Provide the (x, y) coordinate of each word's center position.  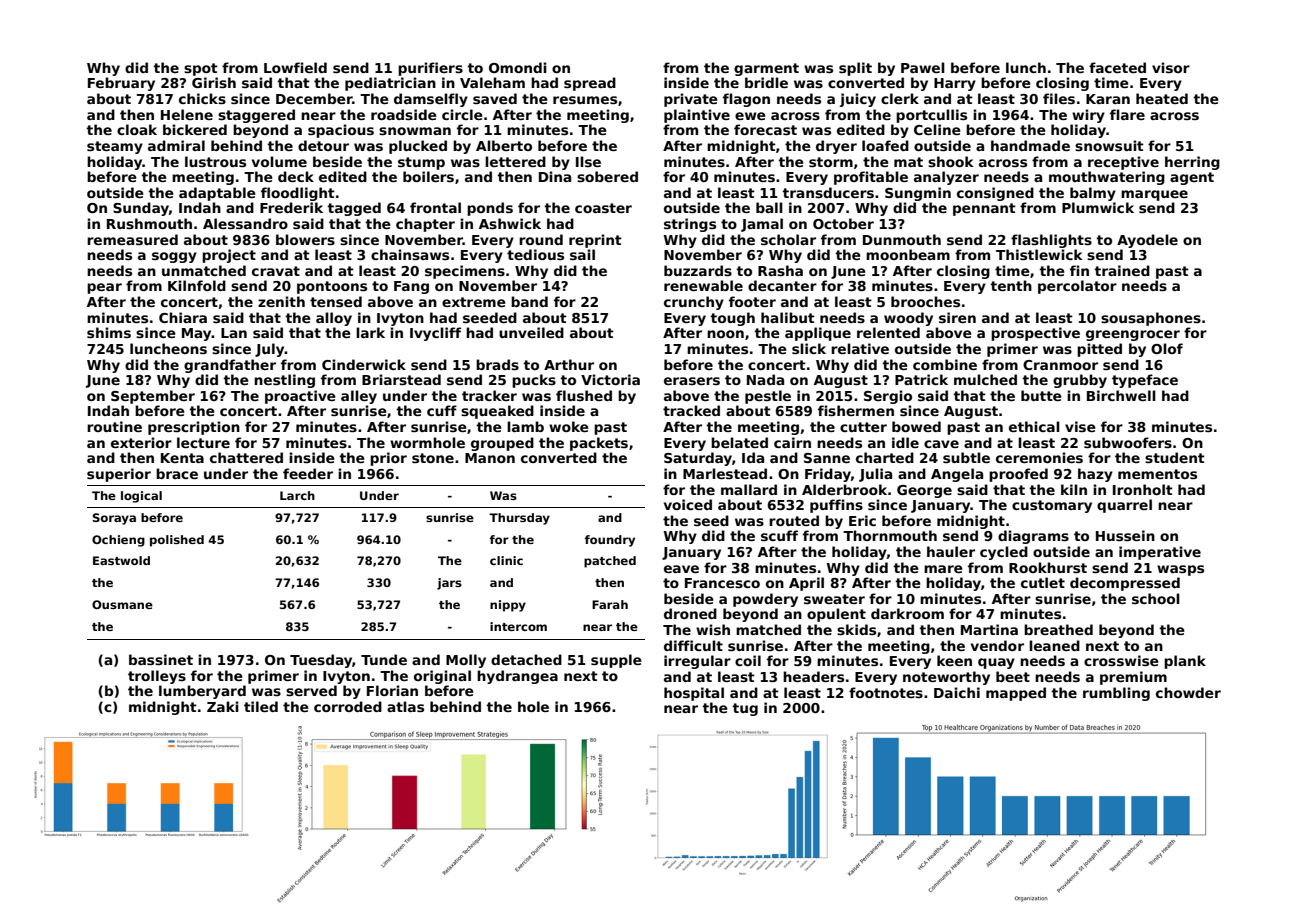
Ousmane (122, 604)
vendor (997, 645)
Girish (214, 82)
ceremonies (1039, 457)
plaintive (697, 116)
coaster (603, 208)
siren (957, 317)
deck (296, 176)
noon (725, 334)
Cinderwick (364, 364)
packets (599, 444)
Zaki (223, 706)
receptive (1123, 163)
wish (713, 629)
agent (1192, 178)
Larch (297, 495)
